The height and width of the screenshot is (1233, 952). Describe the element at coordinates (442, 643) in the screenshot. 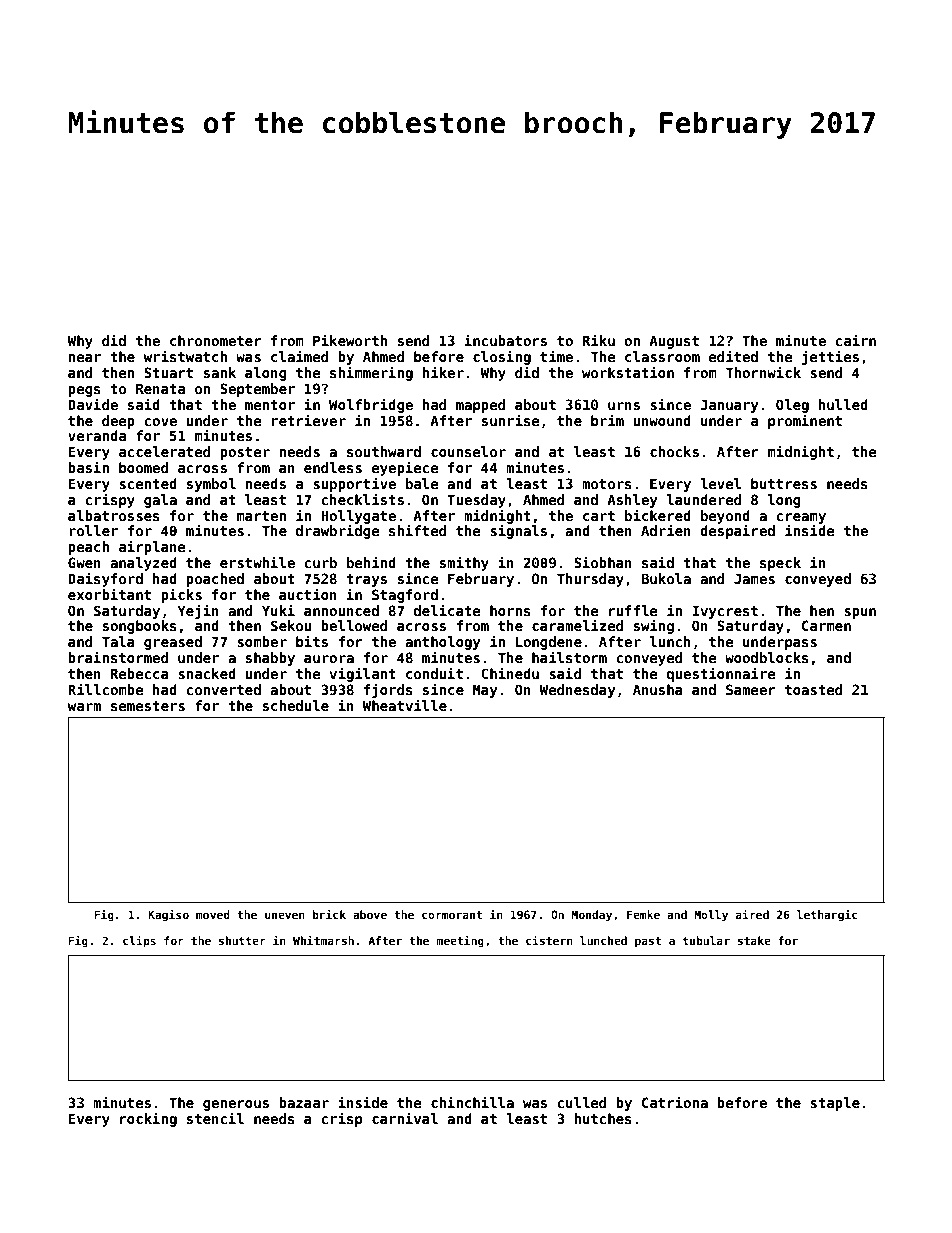

I see `anthology` at that location.
